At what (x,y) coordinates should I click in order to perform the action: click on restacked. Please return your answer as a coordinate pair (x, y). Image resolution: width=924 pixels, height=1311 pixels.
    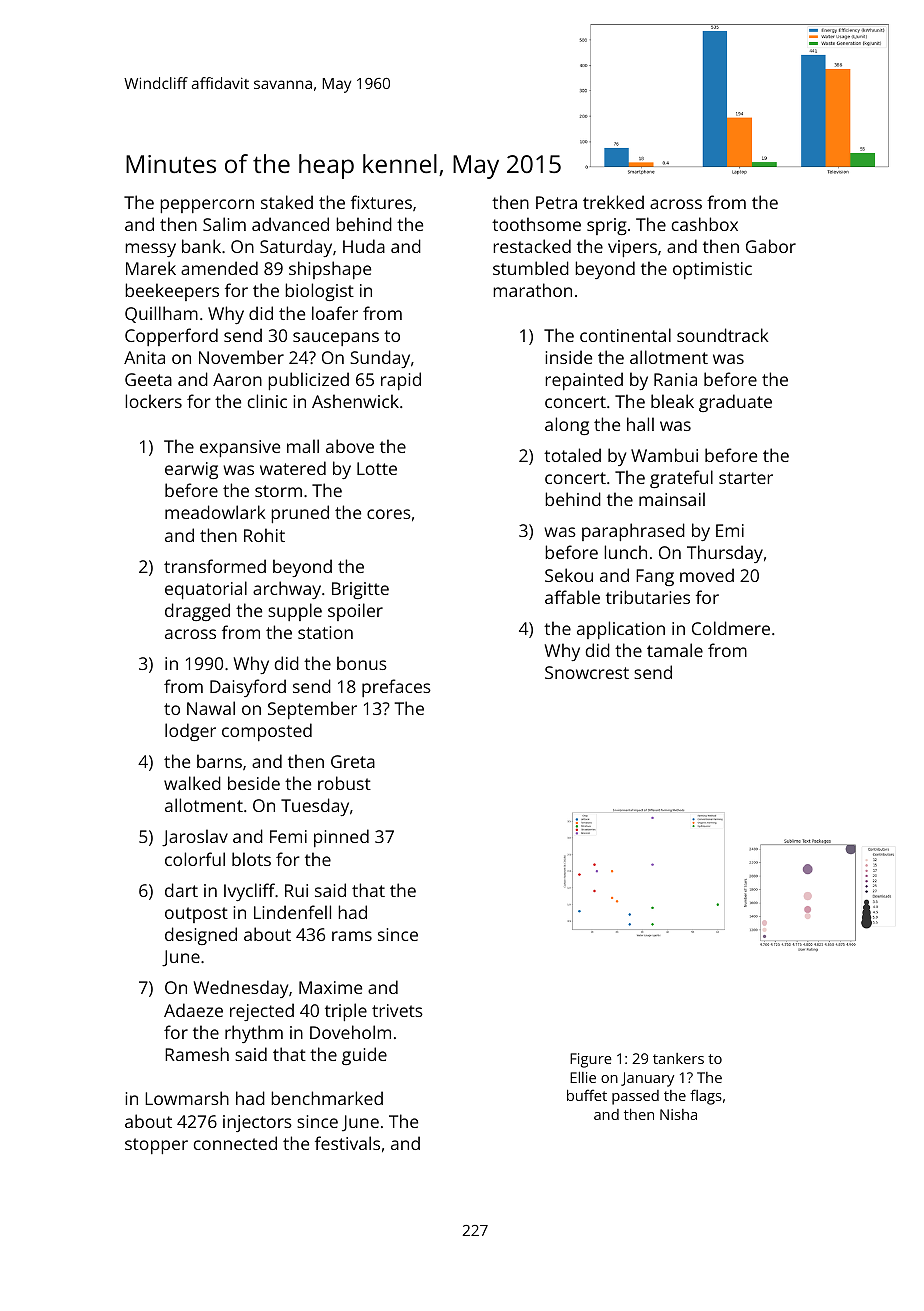
    Looking at the image, I should click on (532, 246).
